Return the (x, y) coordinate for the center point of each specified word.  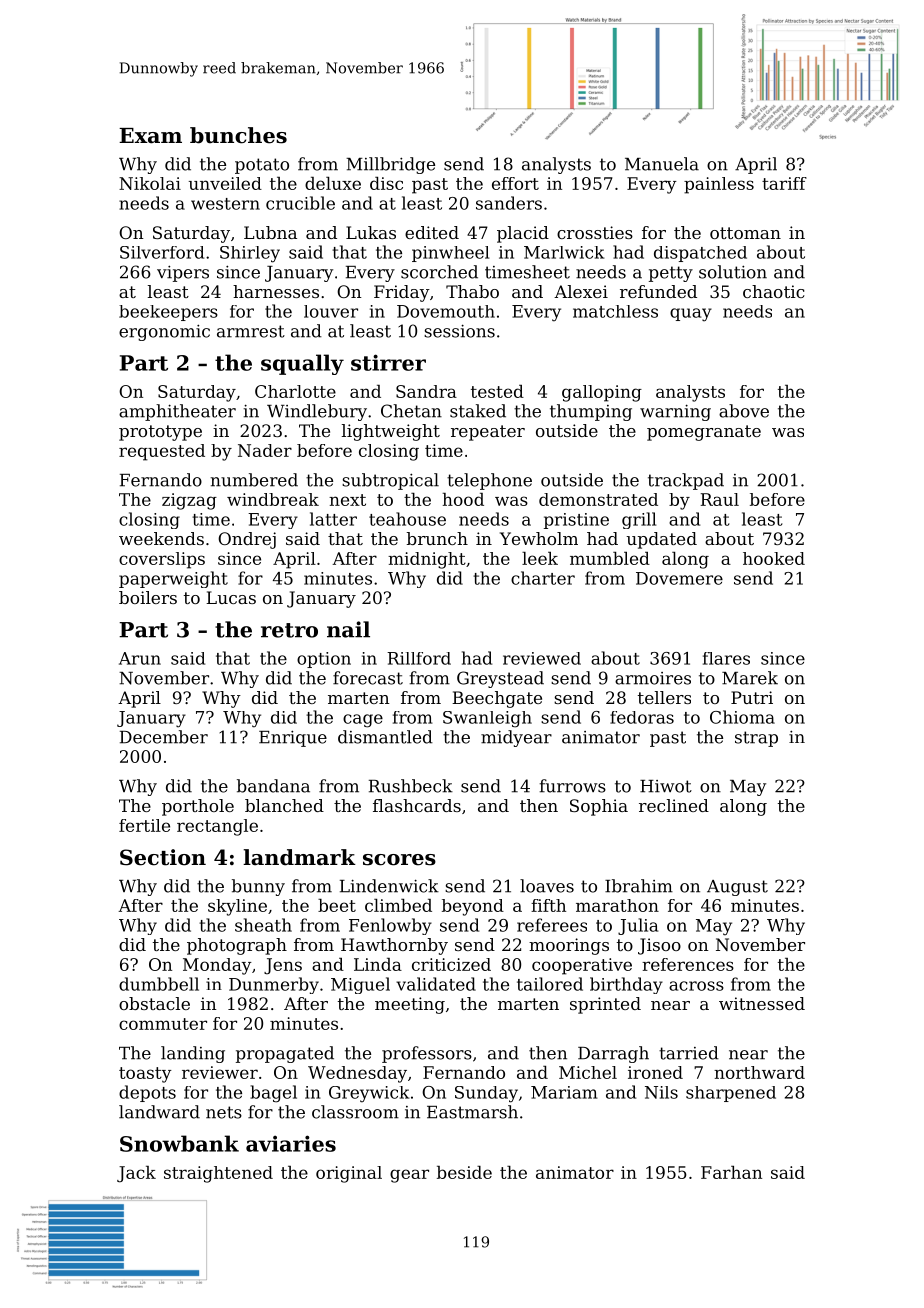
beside (464, 1172)
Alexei (581, 291)
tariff (784, 183)
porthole (198, 807)
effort (515, 183)
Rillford (419, 658)
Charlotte (295, 391)
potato (262, 166)
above (744, 411)
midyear (516, 738)
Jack (136, 1174)
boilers (148, 597)
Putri (752, 697)
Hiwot (666, 786)
